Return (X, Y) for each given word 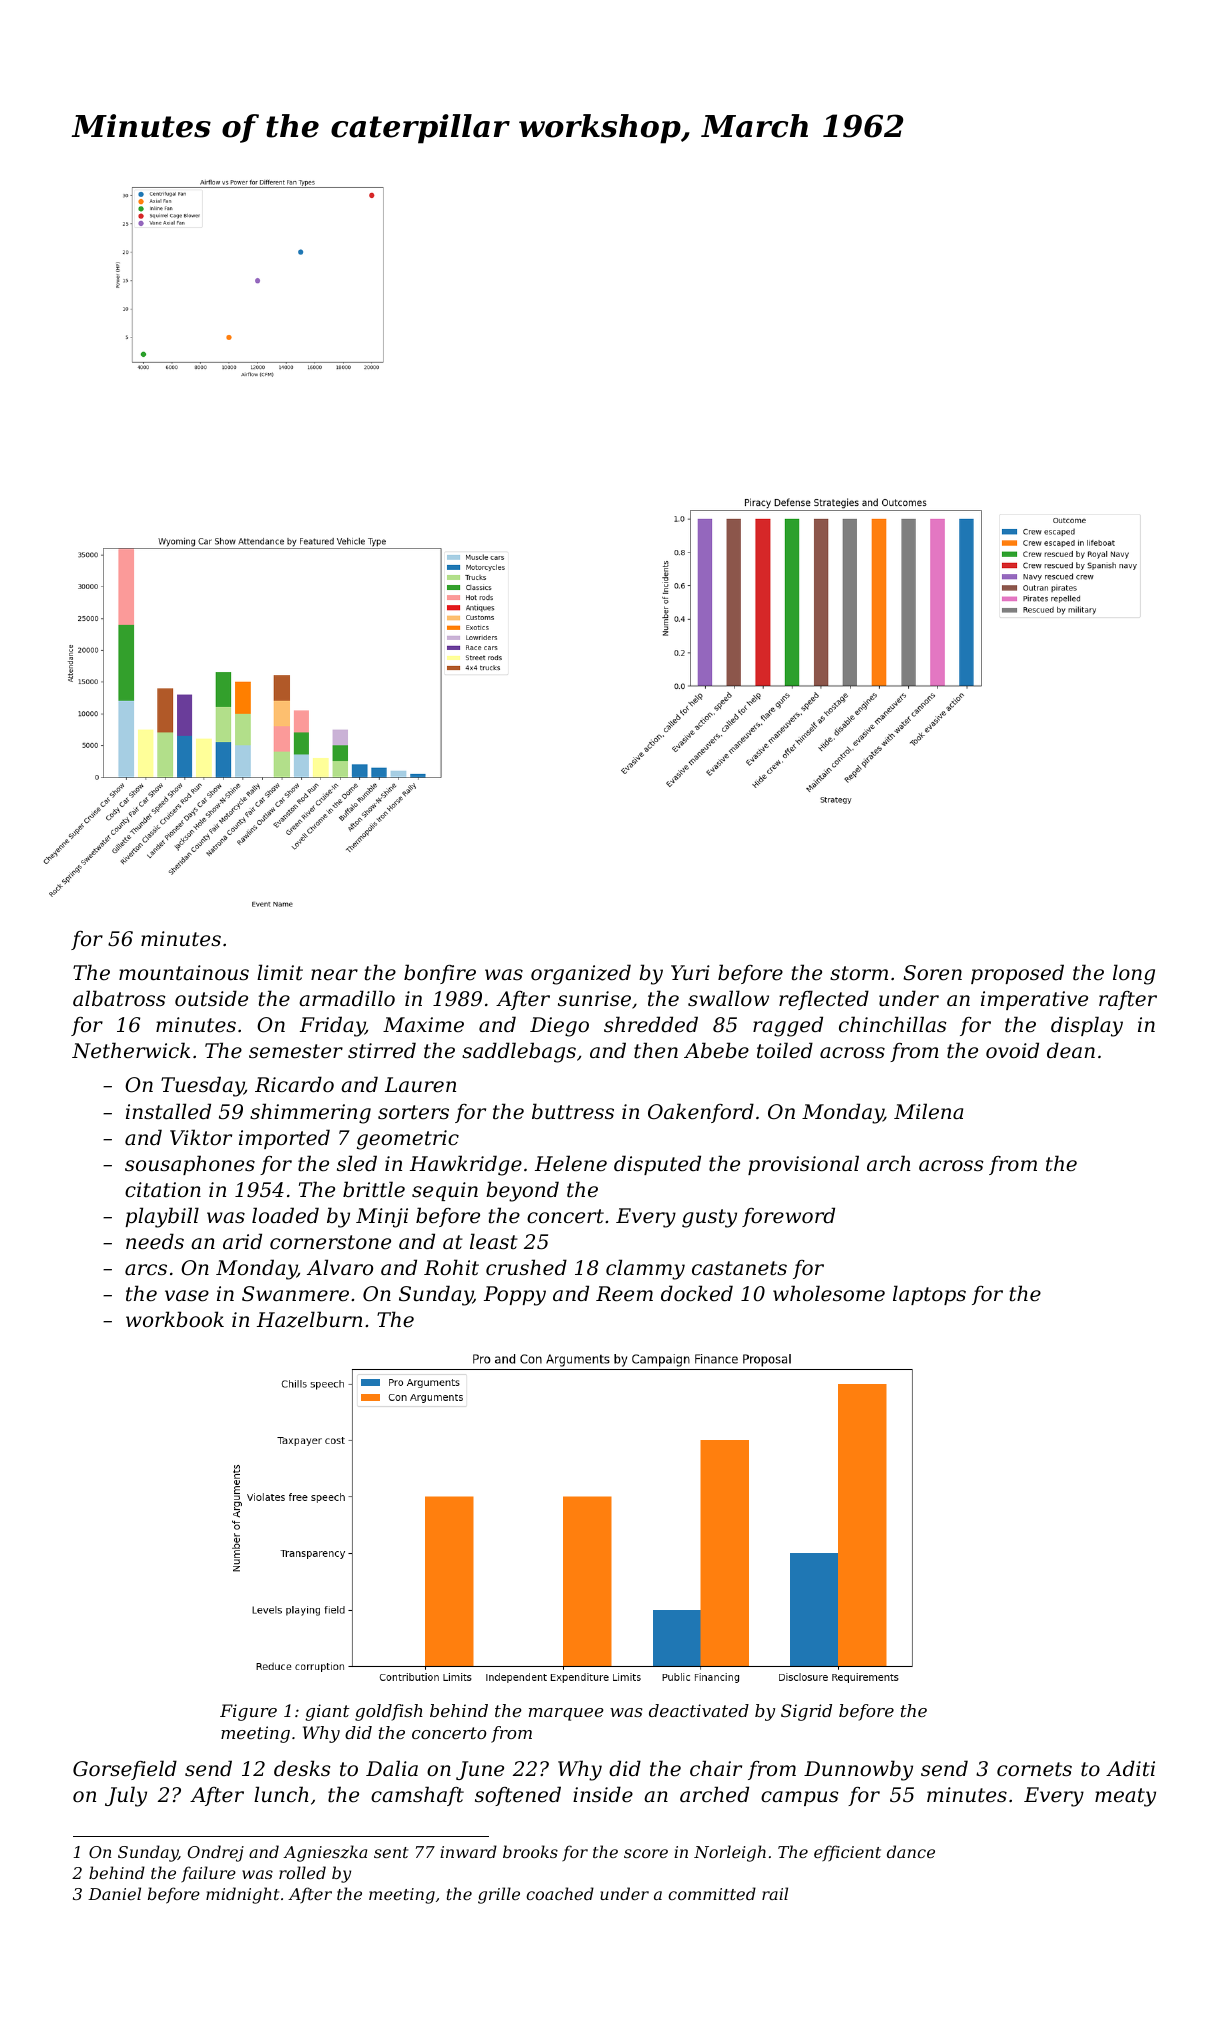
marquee (566, 1714)
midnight (242, 1895)
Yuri (690, 972)
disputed (657, 1165)
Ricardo (294, 1084)
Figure (248, 1712)
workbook (175, 1319)
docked (697, 1293)
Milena (928, 1111)
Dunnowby (858, 1770)
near (334, 975)
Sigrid (806, 1712)
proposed (1017, 974)
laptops (929, 1295)
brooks (530, 1851)
